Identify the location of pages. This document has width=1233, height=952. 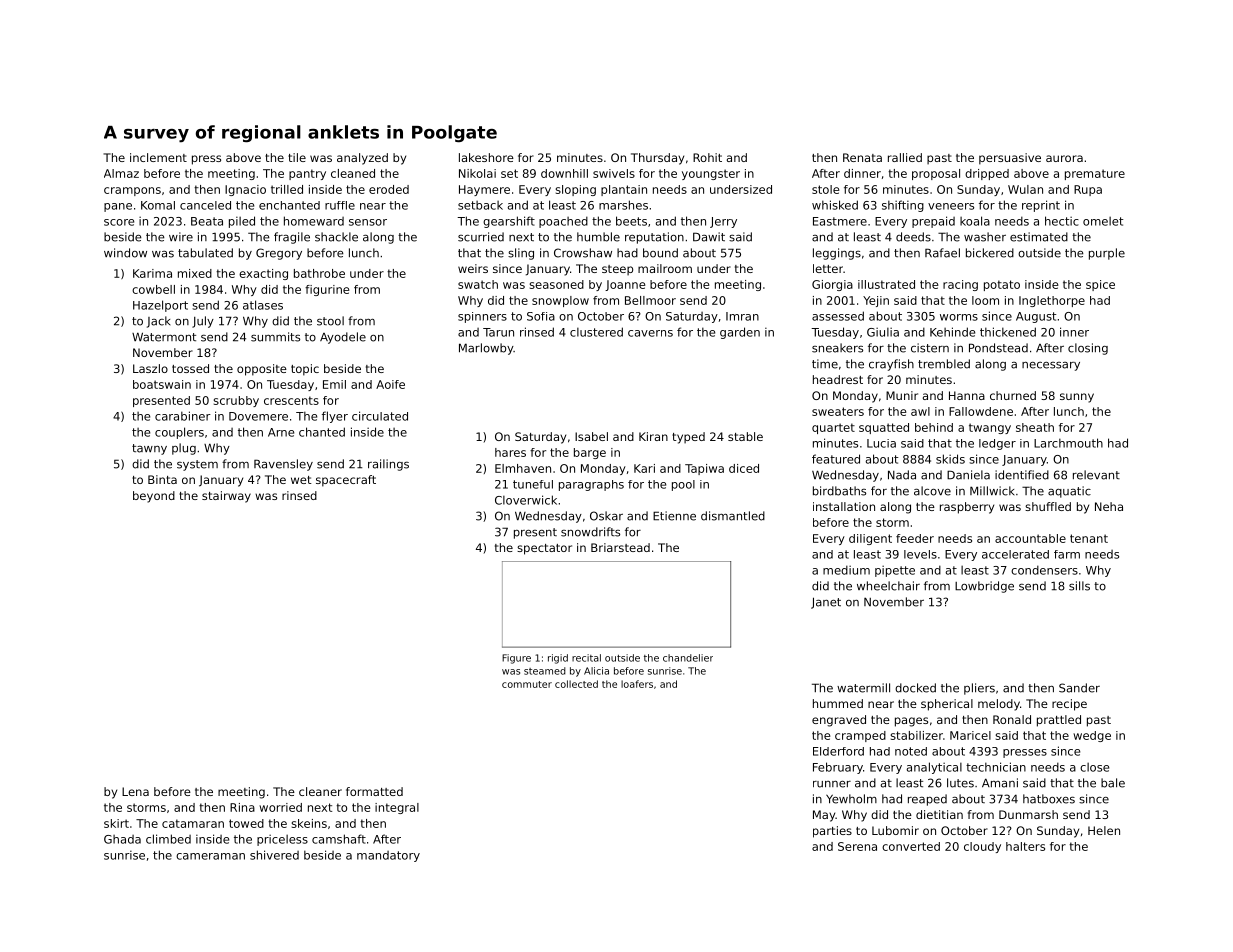
(911, 722).
